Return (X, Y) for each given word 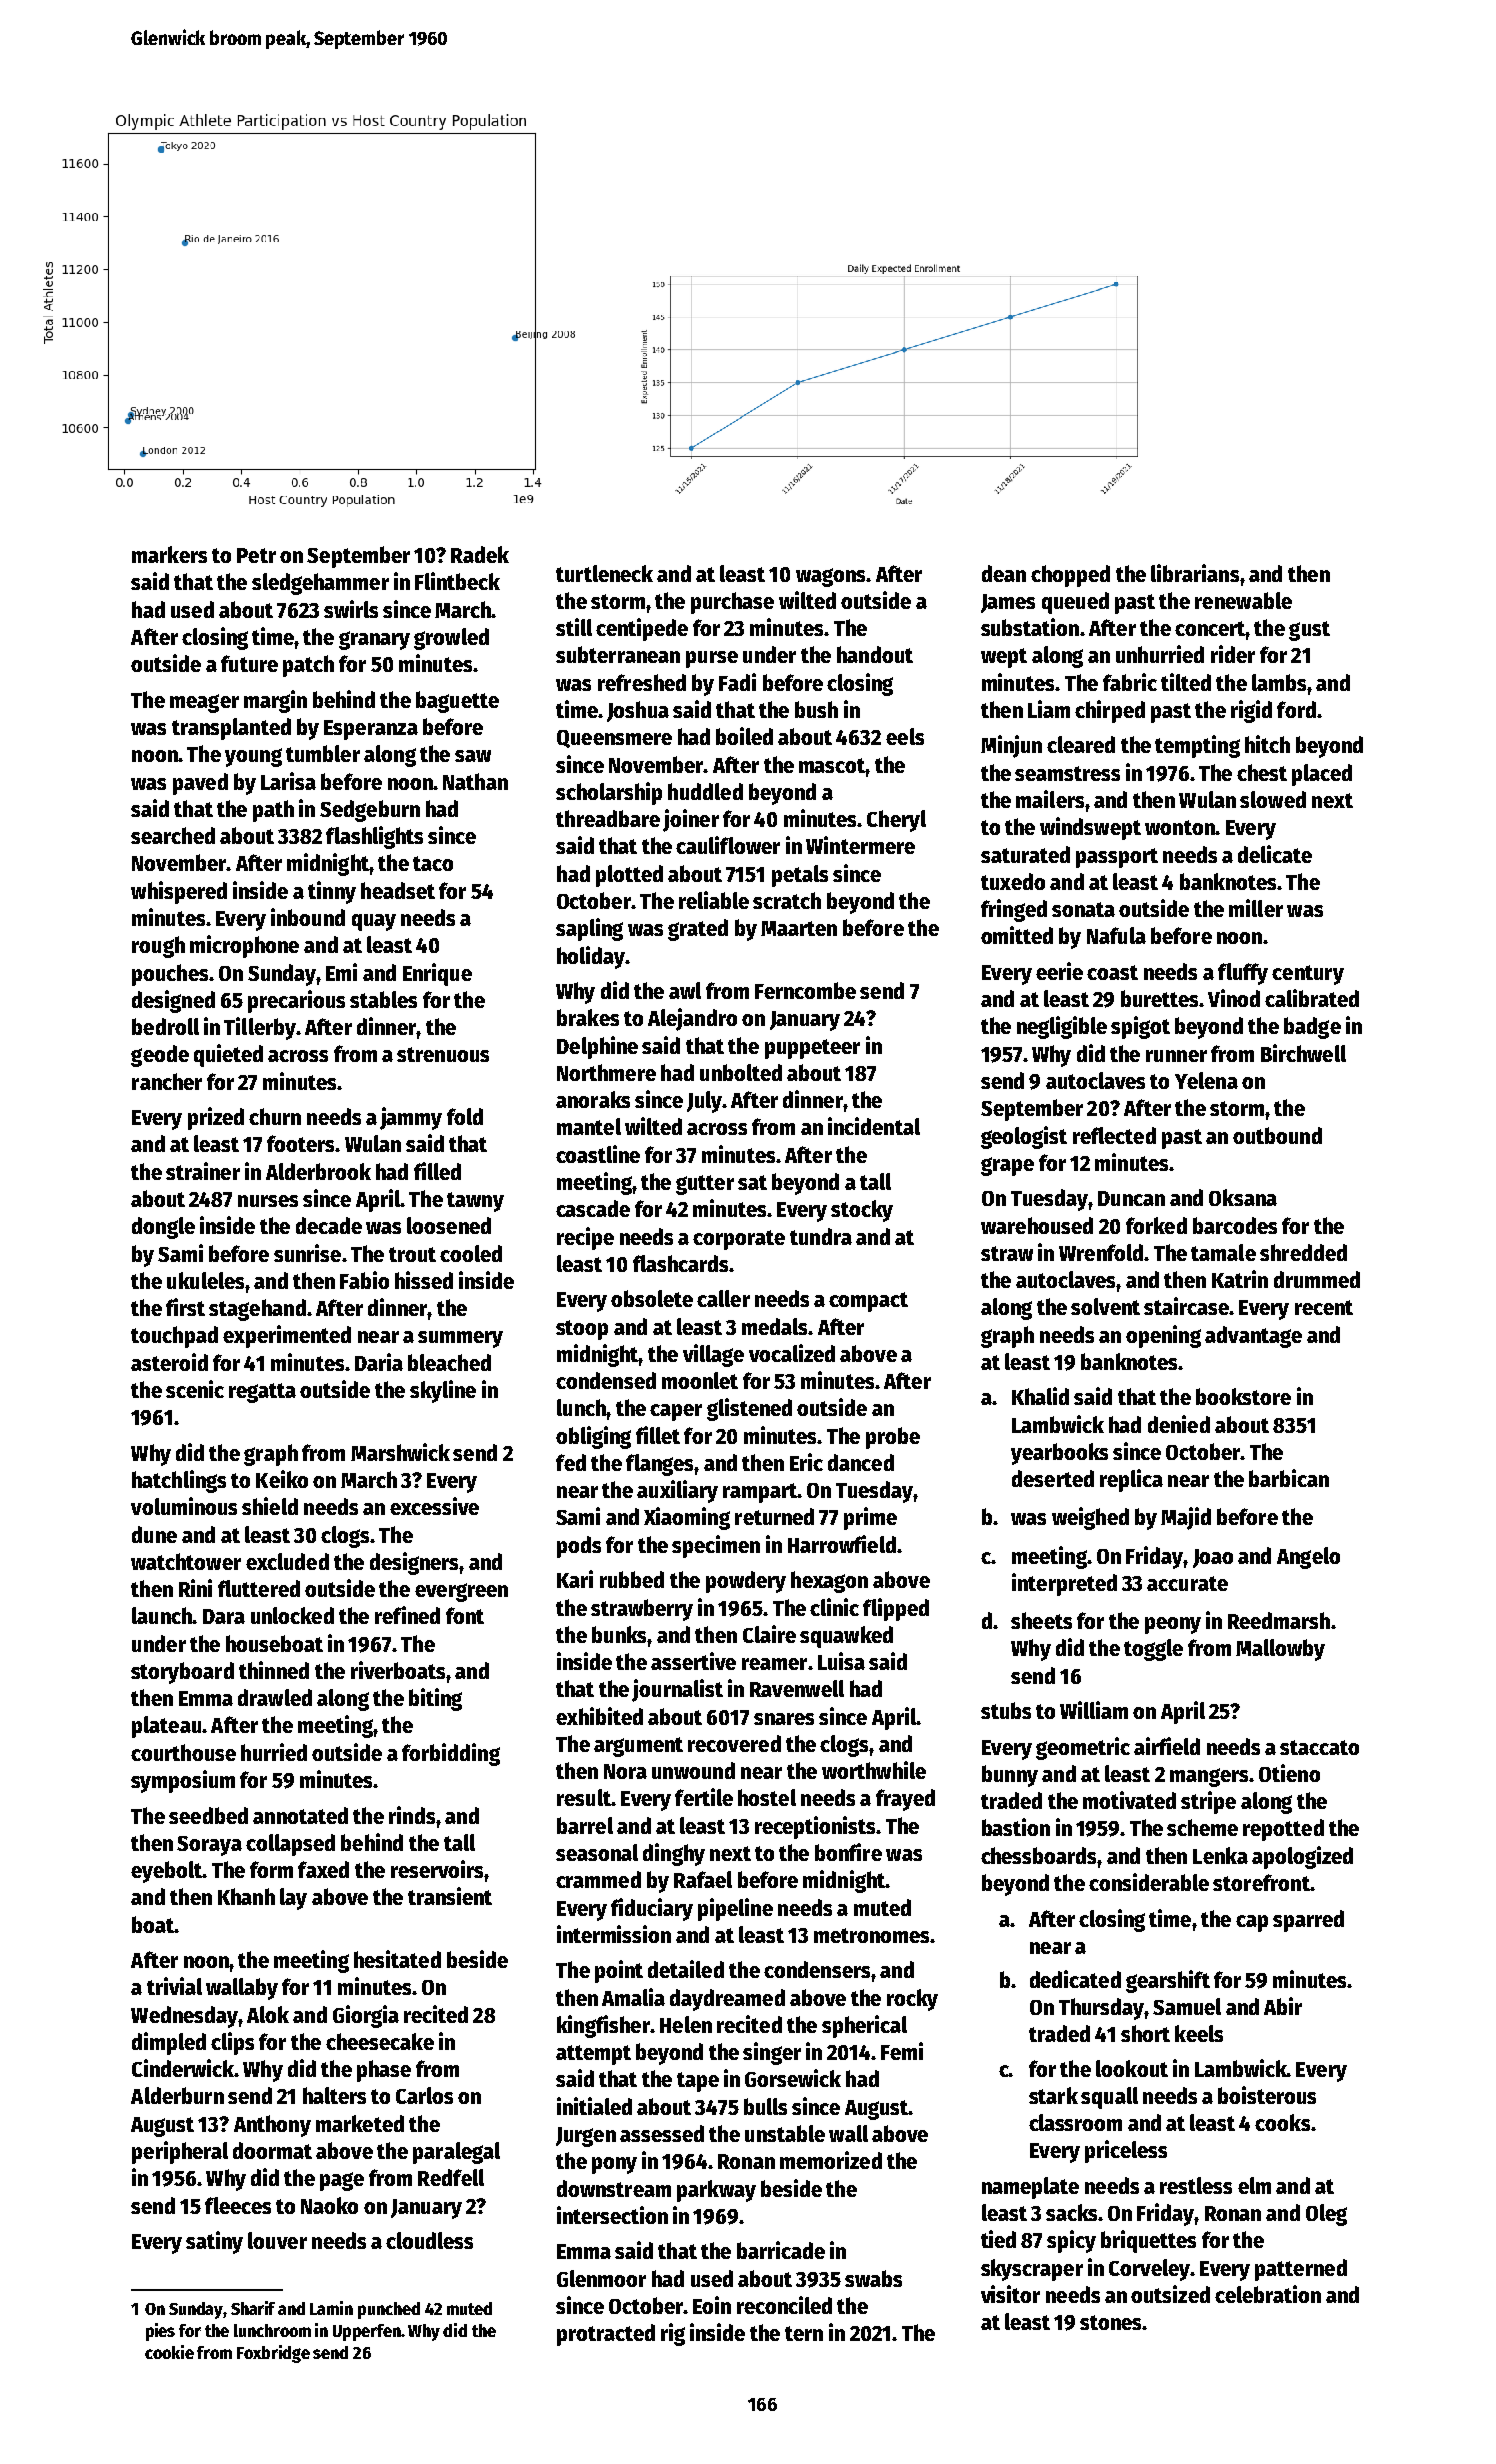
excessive (434, 1506)
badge (1312, 1028)
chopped (1070, 576)
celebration (1268, 2294)
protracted (606, 2335)
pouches (170, 975)
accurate (1187, 1583)
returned (774, 1516)
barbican (1289, 1478)
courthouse (183, 1752)
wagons (830, 577)
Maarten (799, 928)
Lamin (331, 2308)
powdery (746, 1582)
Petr (256, 555)
